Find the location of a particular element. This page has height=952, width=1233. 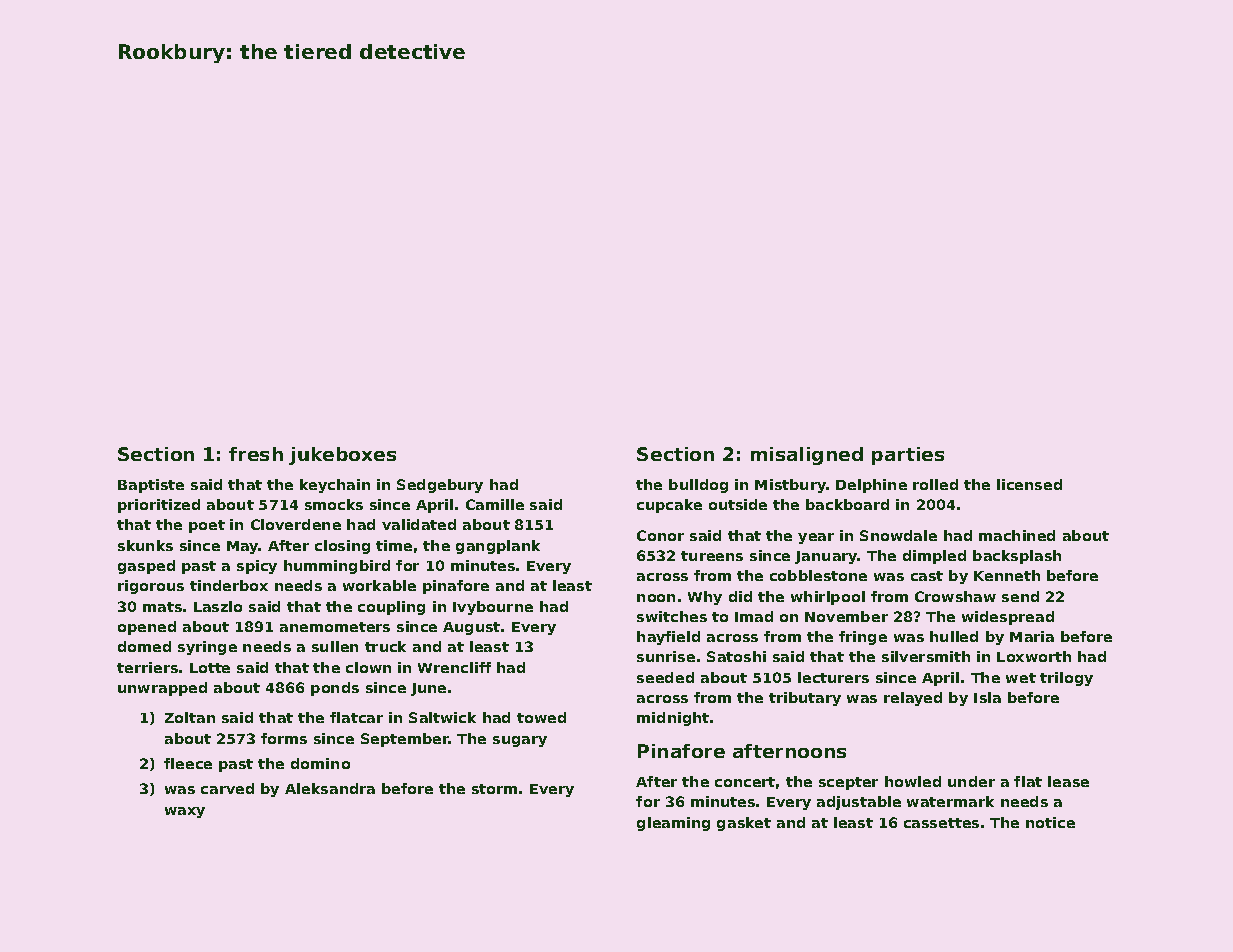

tureens is located at coordinates (712, 556).
